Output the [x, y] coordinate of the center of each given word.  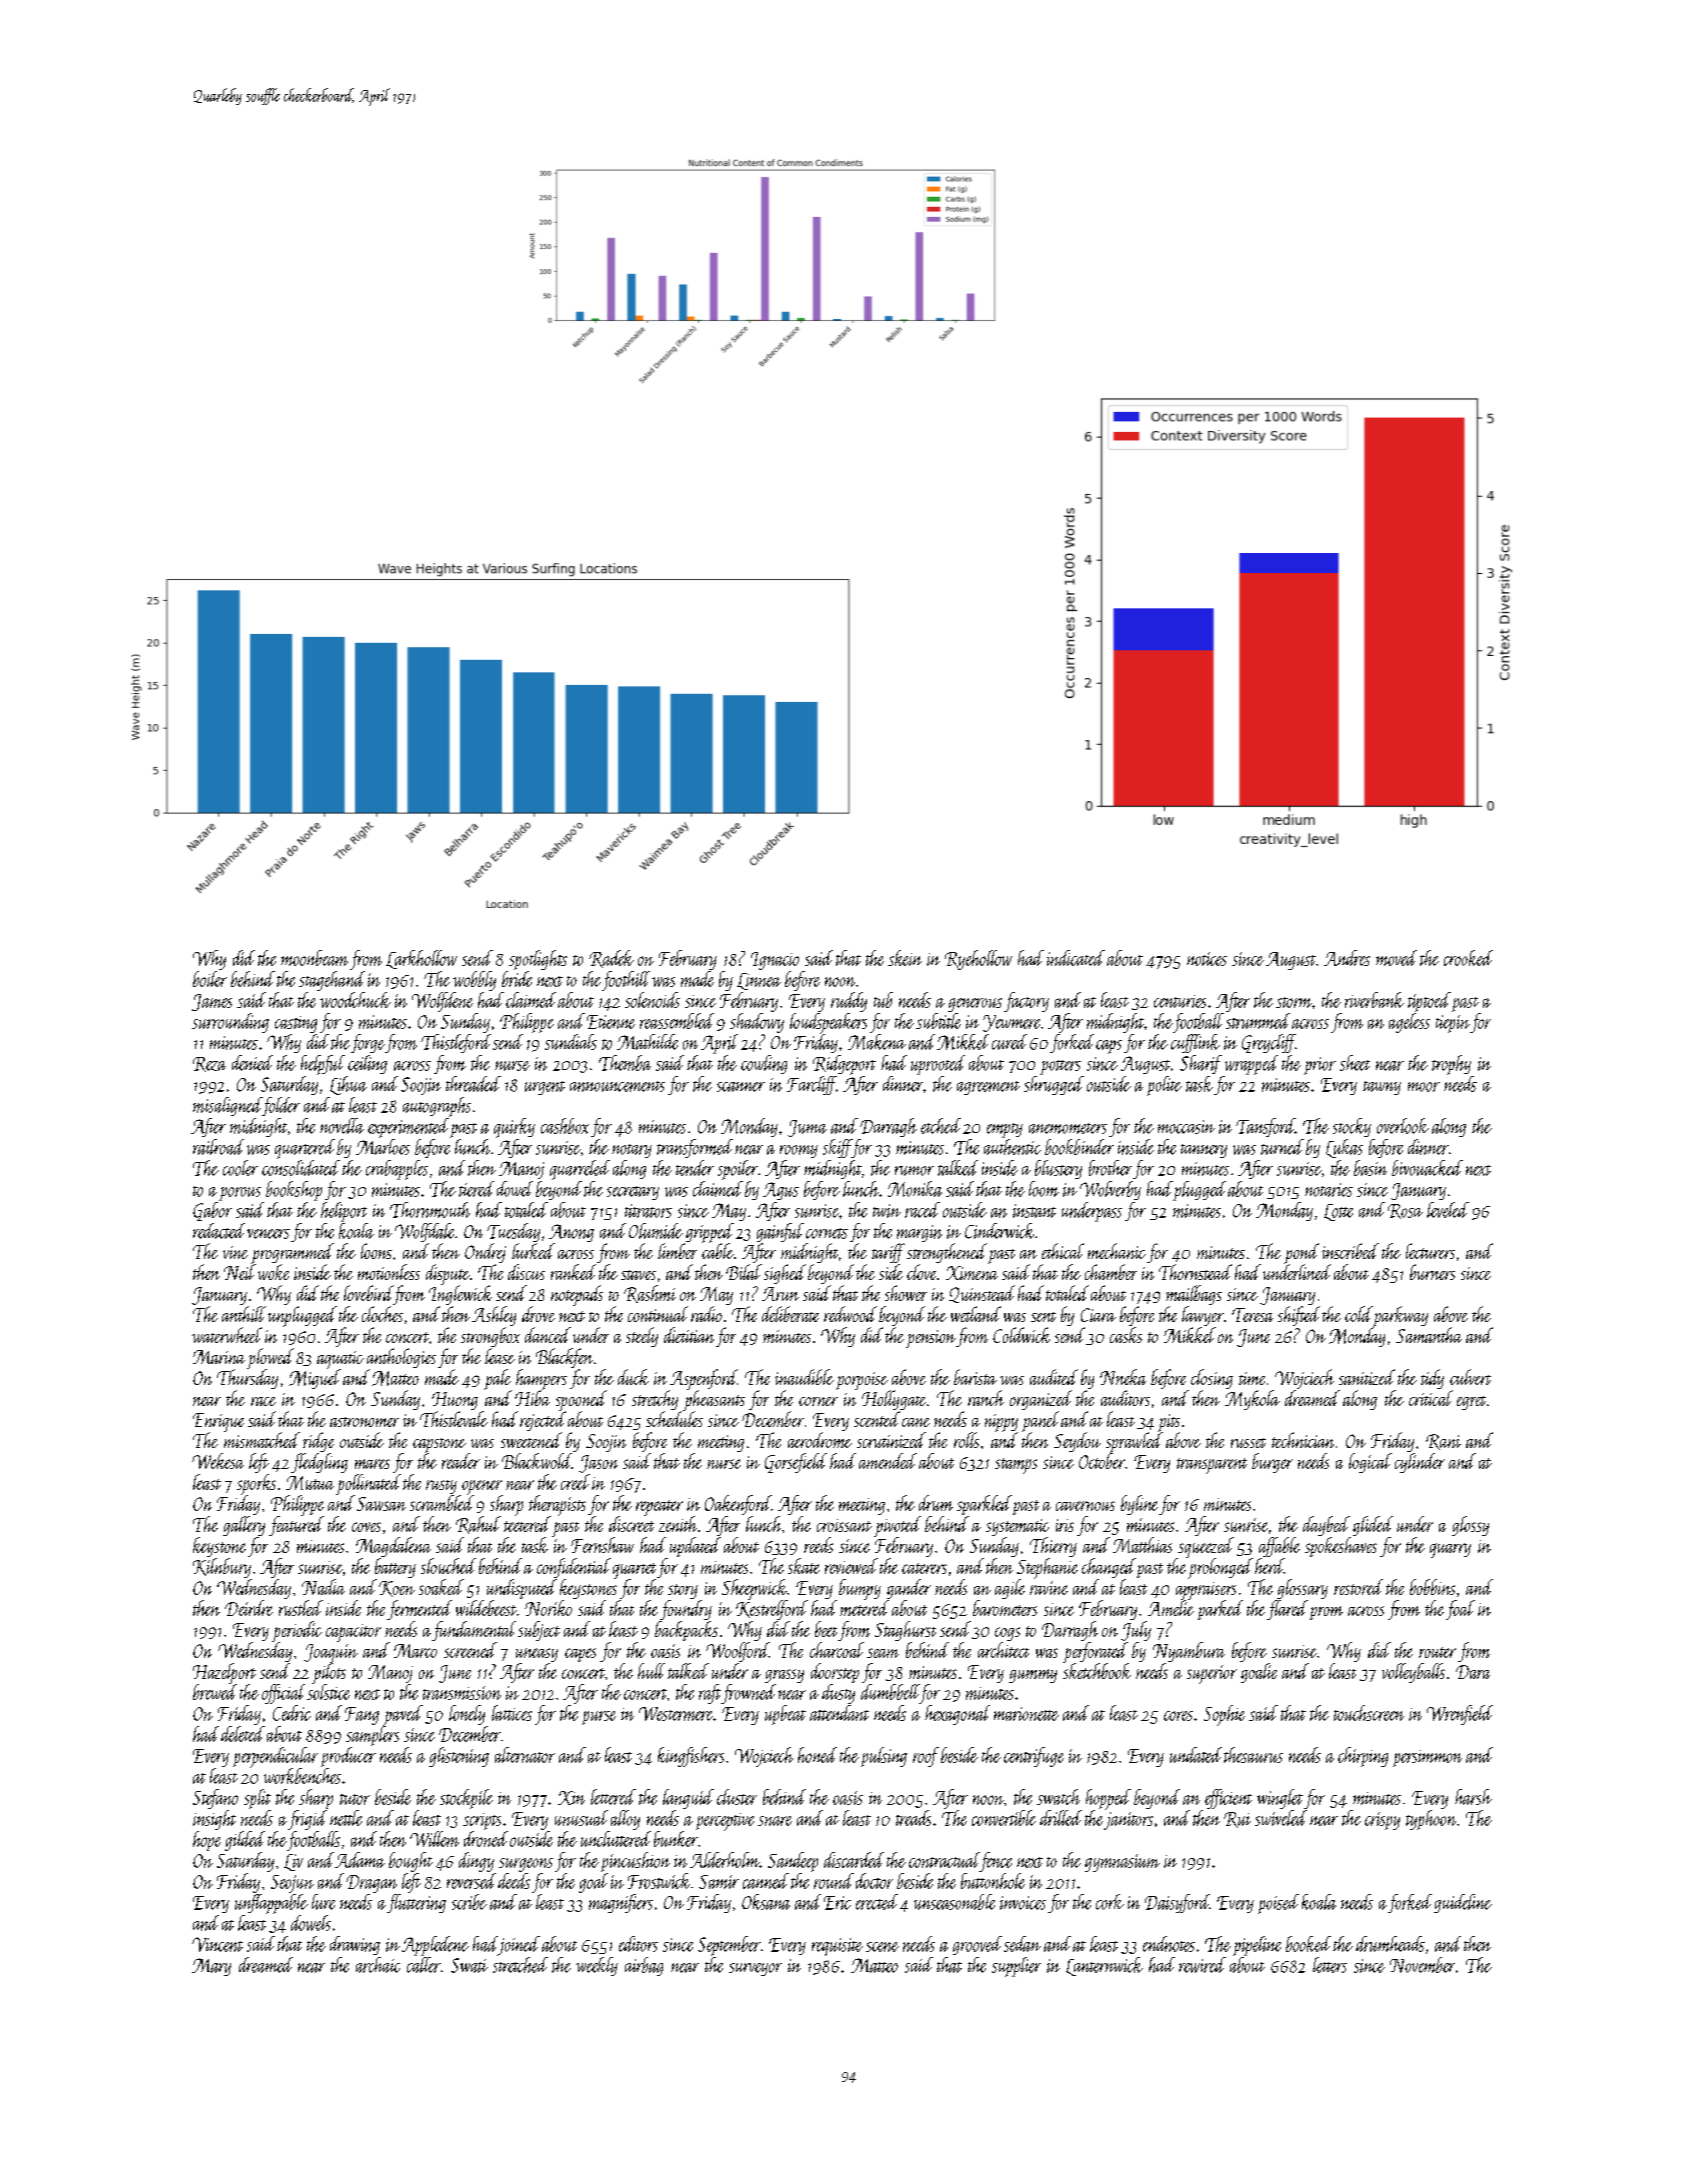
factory [1026, 1002]
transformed [695, 1148]
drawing [355, 1945]
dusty [838, 1694]
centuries [1180, 1001]
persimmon [1427, 1758]
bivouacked [1427, 1168]
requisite [837, 1947]
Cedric [292, 1713]
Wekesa [218, 1461]
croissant [844, 1525]
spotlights [538, 960]
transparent [1212, 1466]
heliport [344, 1212]
